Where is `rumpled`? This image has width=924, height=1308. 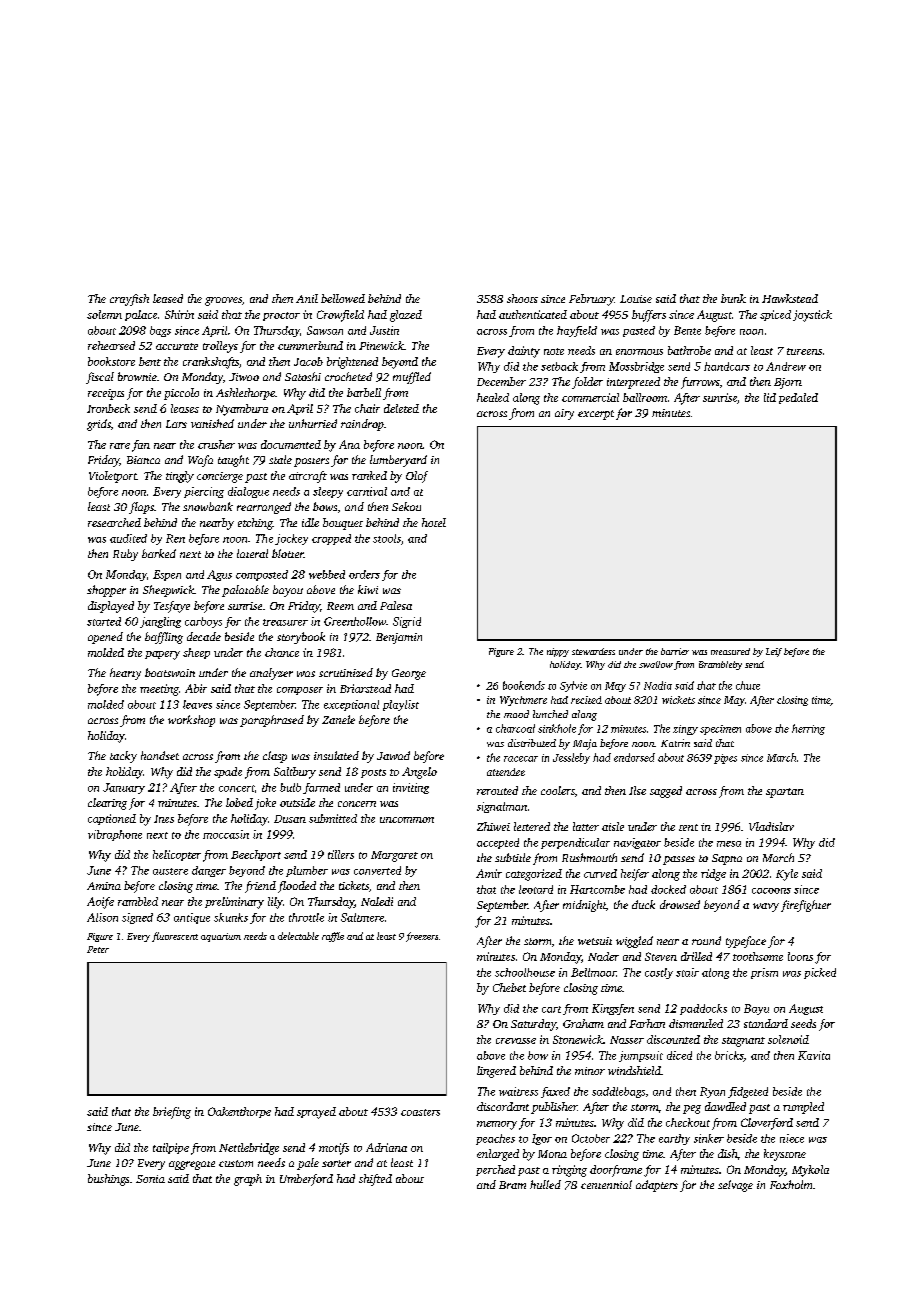 rumpled is located at coordinates (803, 1108).
